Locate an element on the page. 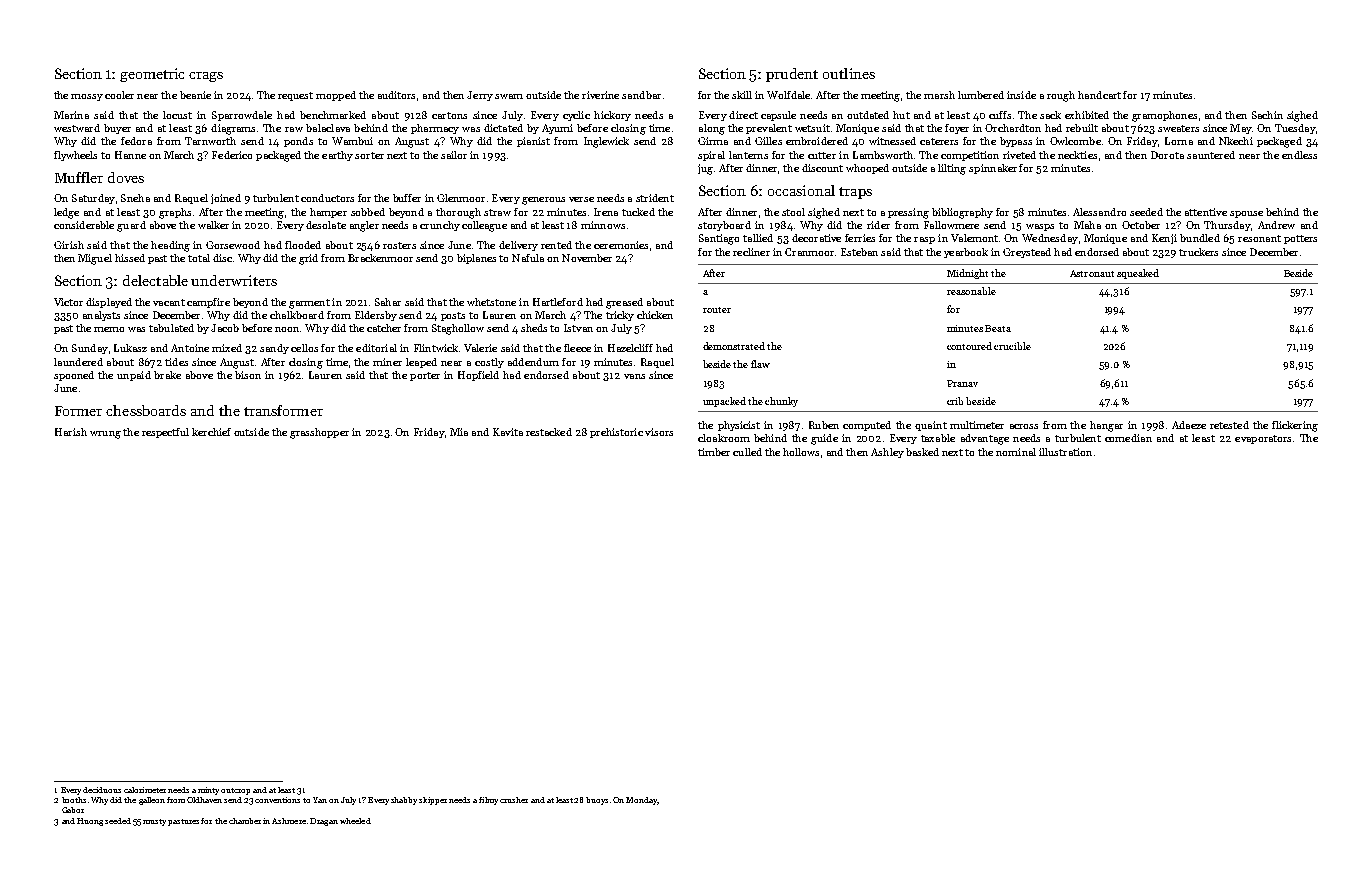 The height and width of the page is (887, 1372). booths is located at coordinates (74, 800).
